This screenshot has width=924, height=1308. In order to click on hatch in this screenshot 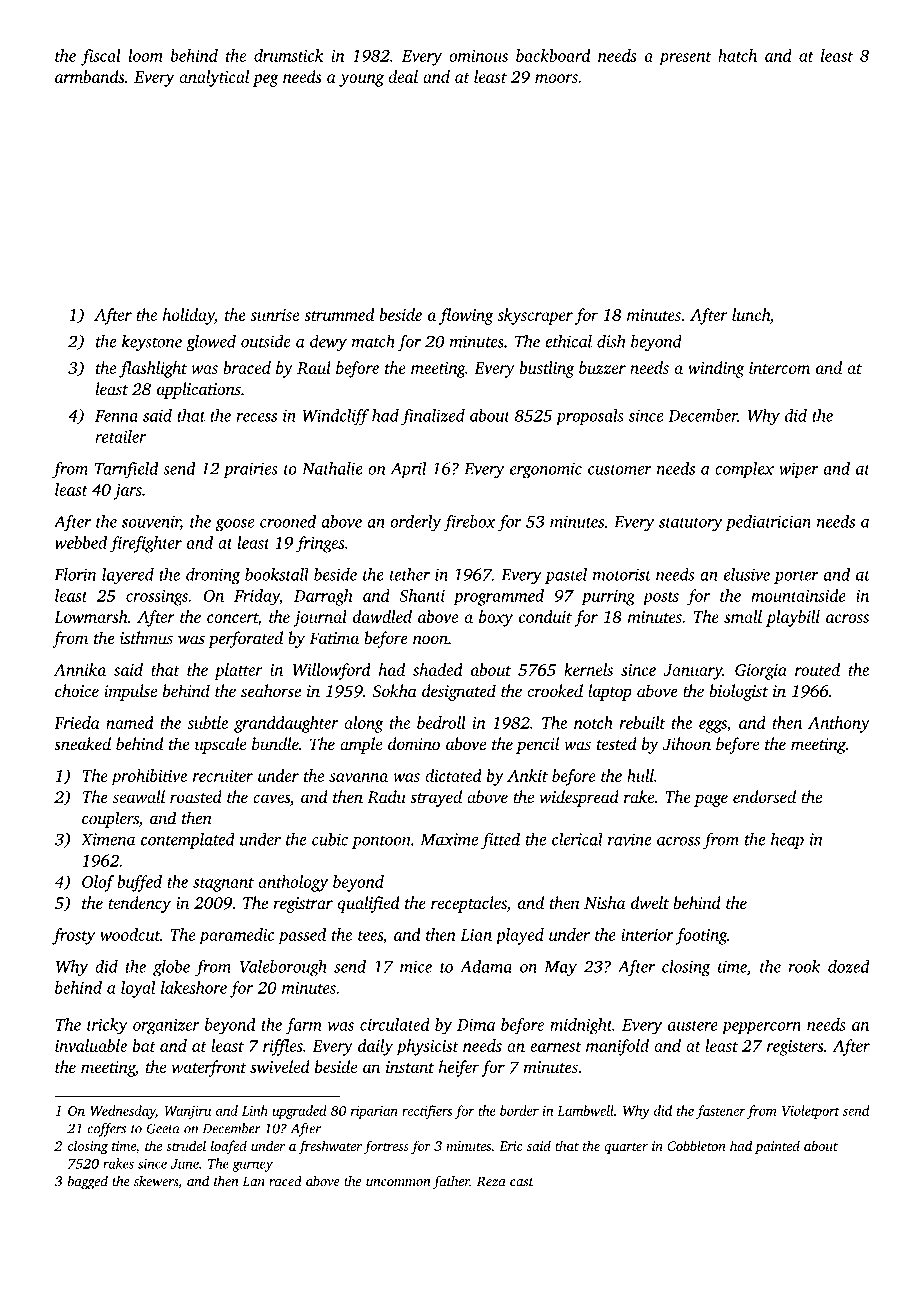, I will do `click(737, 55)`.
